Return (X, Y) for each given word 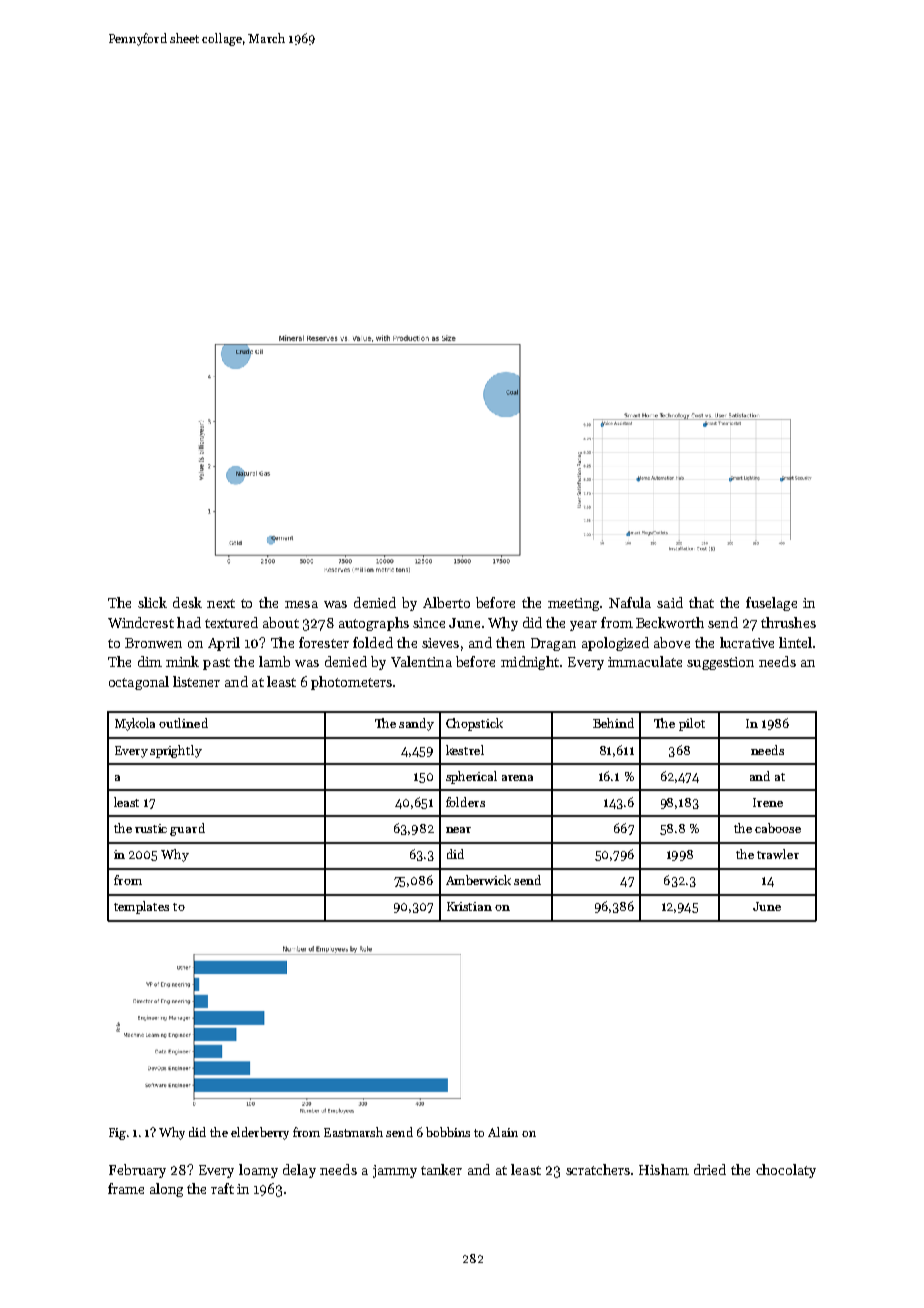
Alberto (446, 602)
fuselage (771, 604)
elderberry (260, 1133)
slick (152, 602)
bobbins (448, 1132)
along (166, 1190)
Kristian (469, 906)
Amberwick (478, 880)
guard (187, 829)
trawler (778, 854)
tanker (441, 1169)
